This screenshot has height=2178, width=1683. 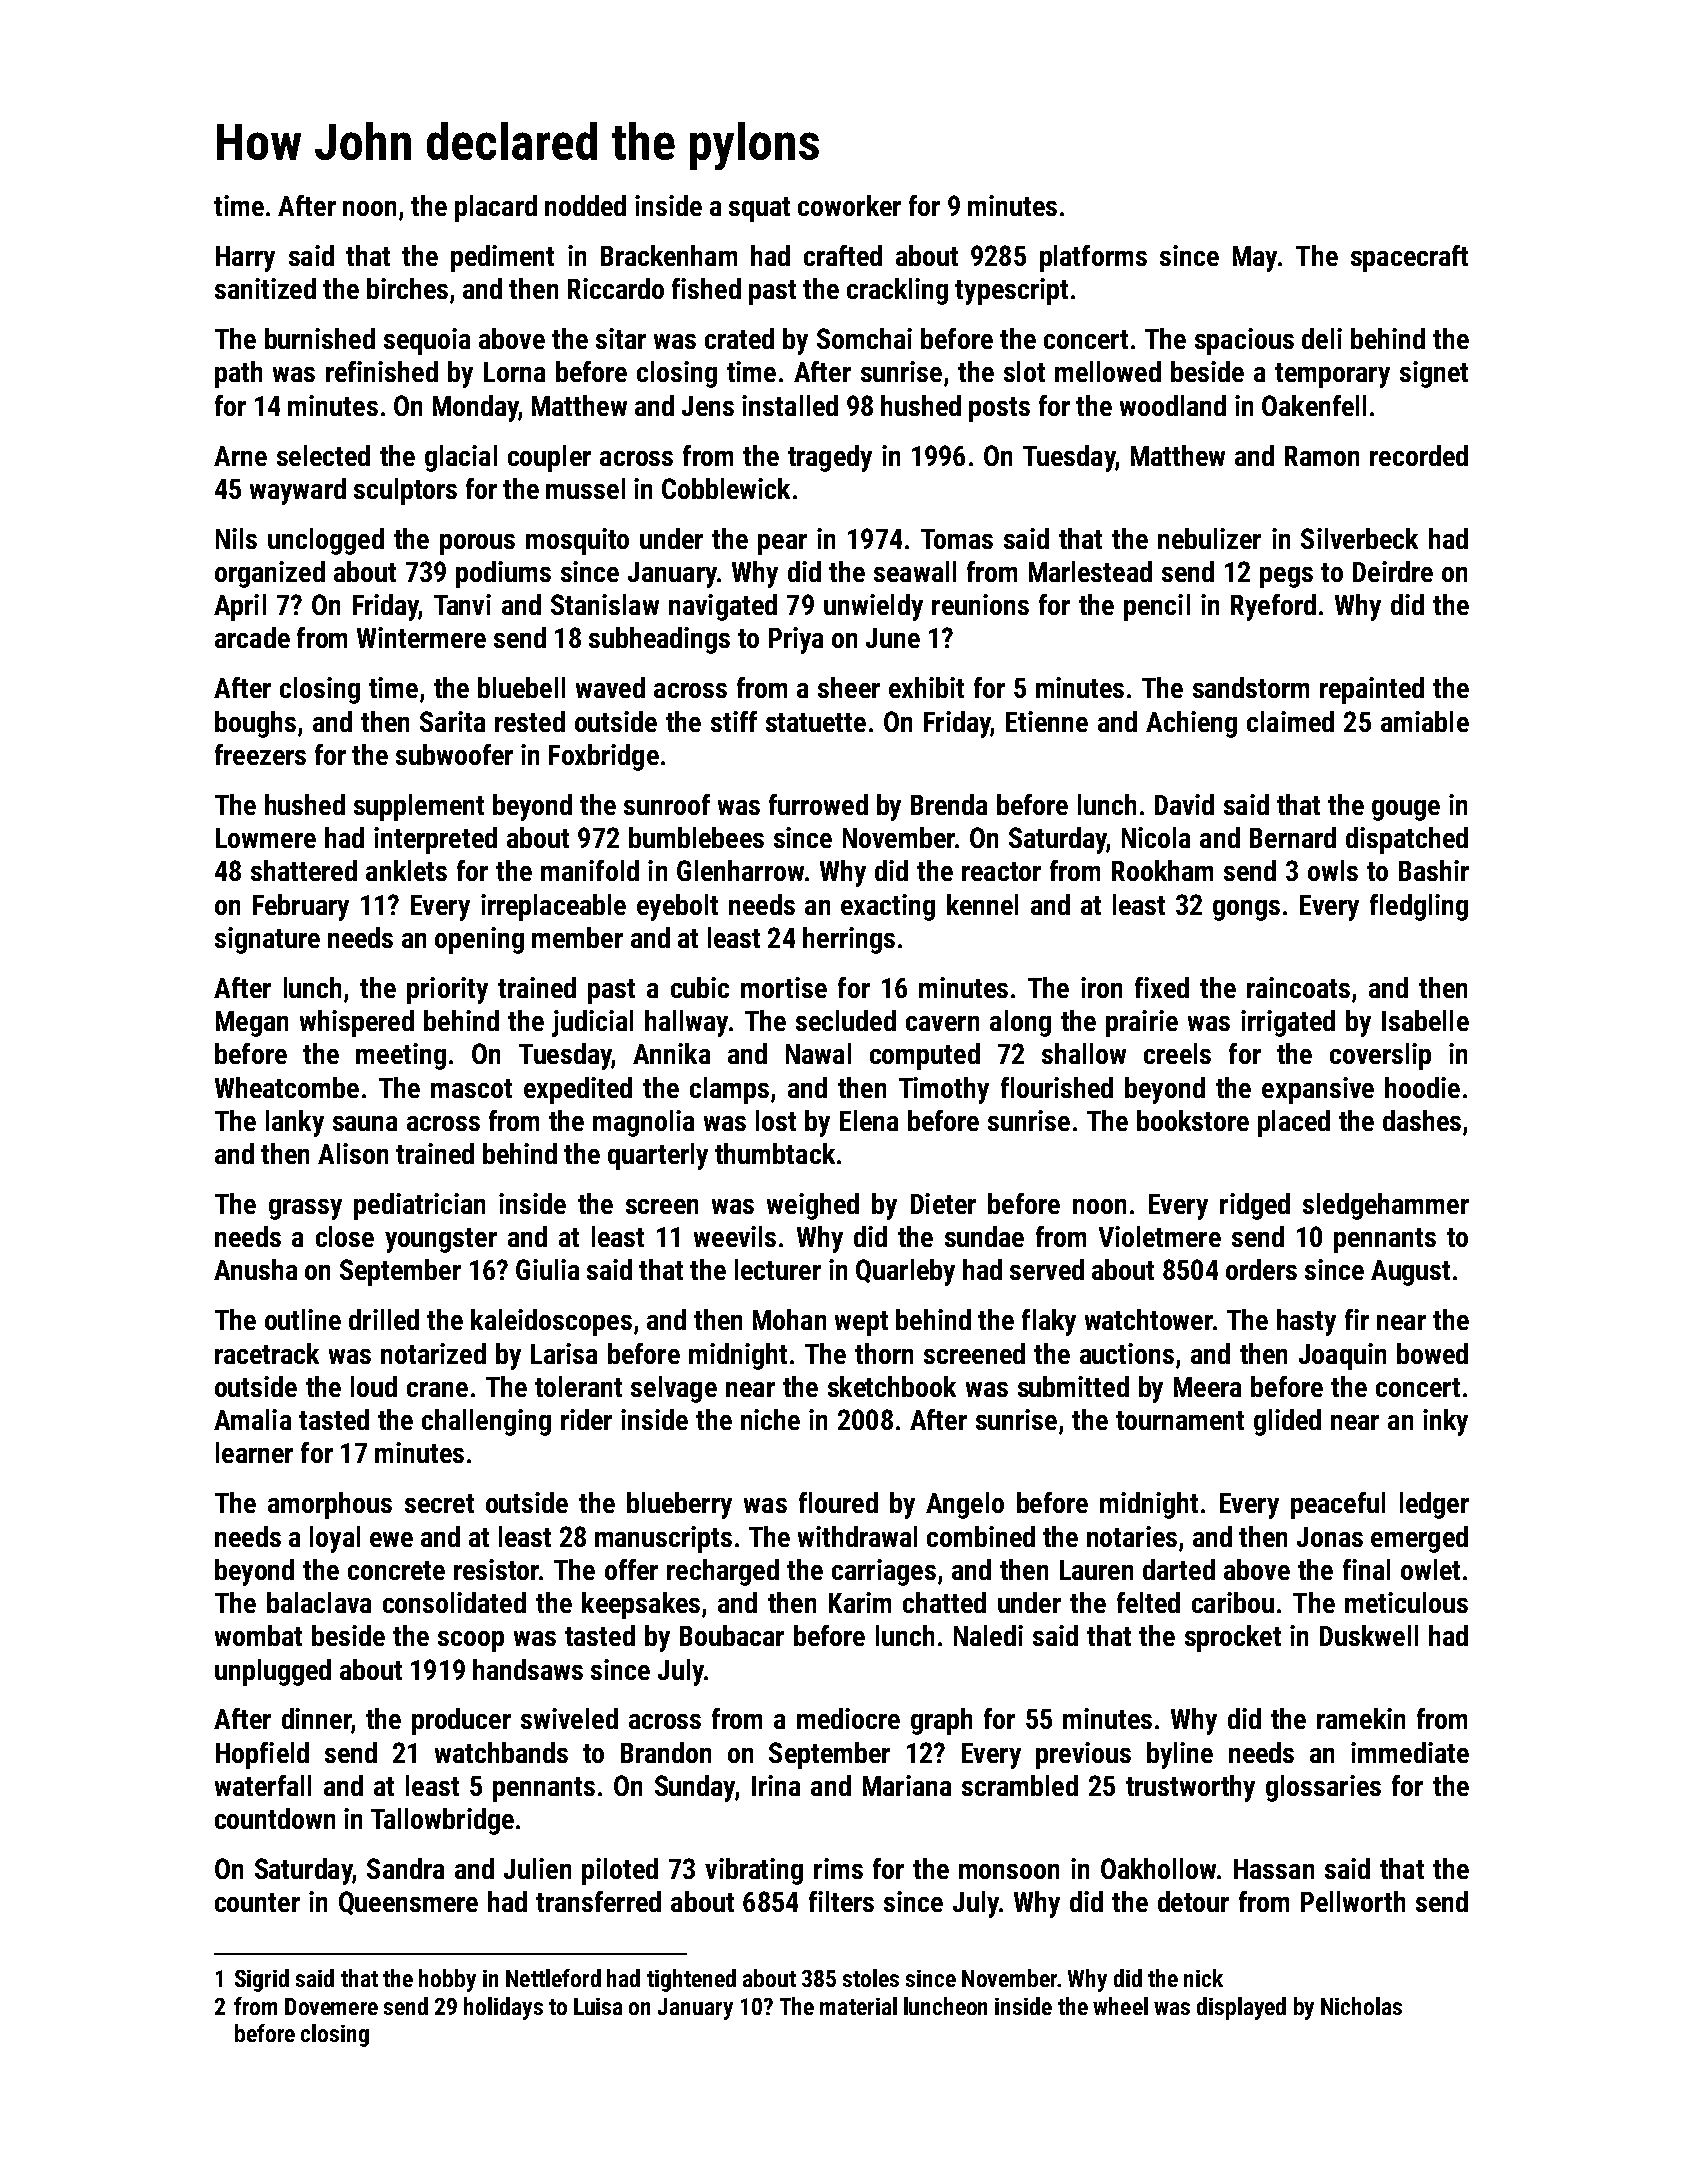 What do you see at coordinates (1419, 455) in the screenshot?
I see `recorded` at bounding box center [1419, 455].
